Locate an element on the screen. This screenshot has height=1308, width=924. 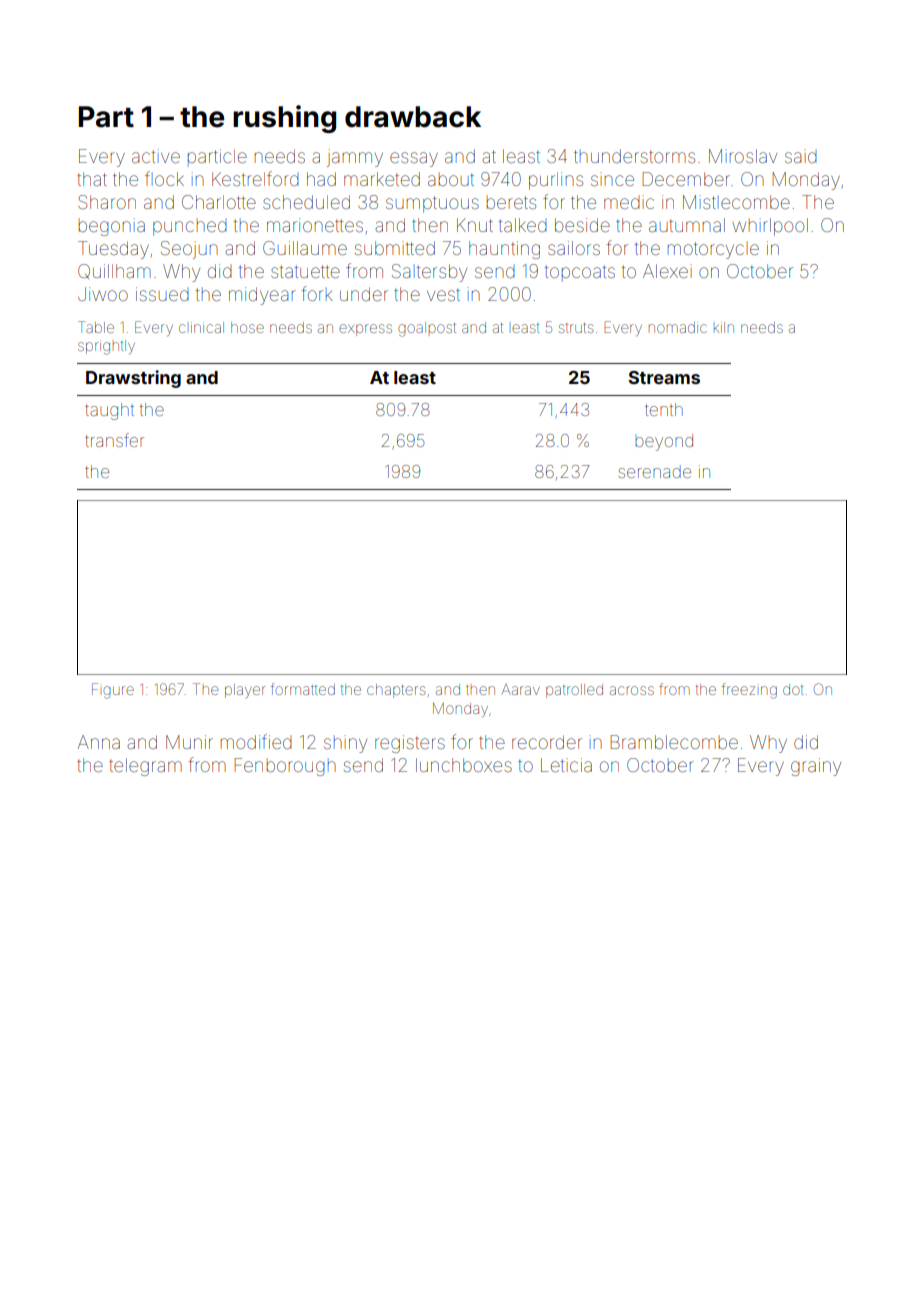
nomadic is located at coordinates (678, 327).
